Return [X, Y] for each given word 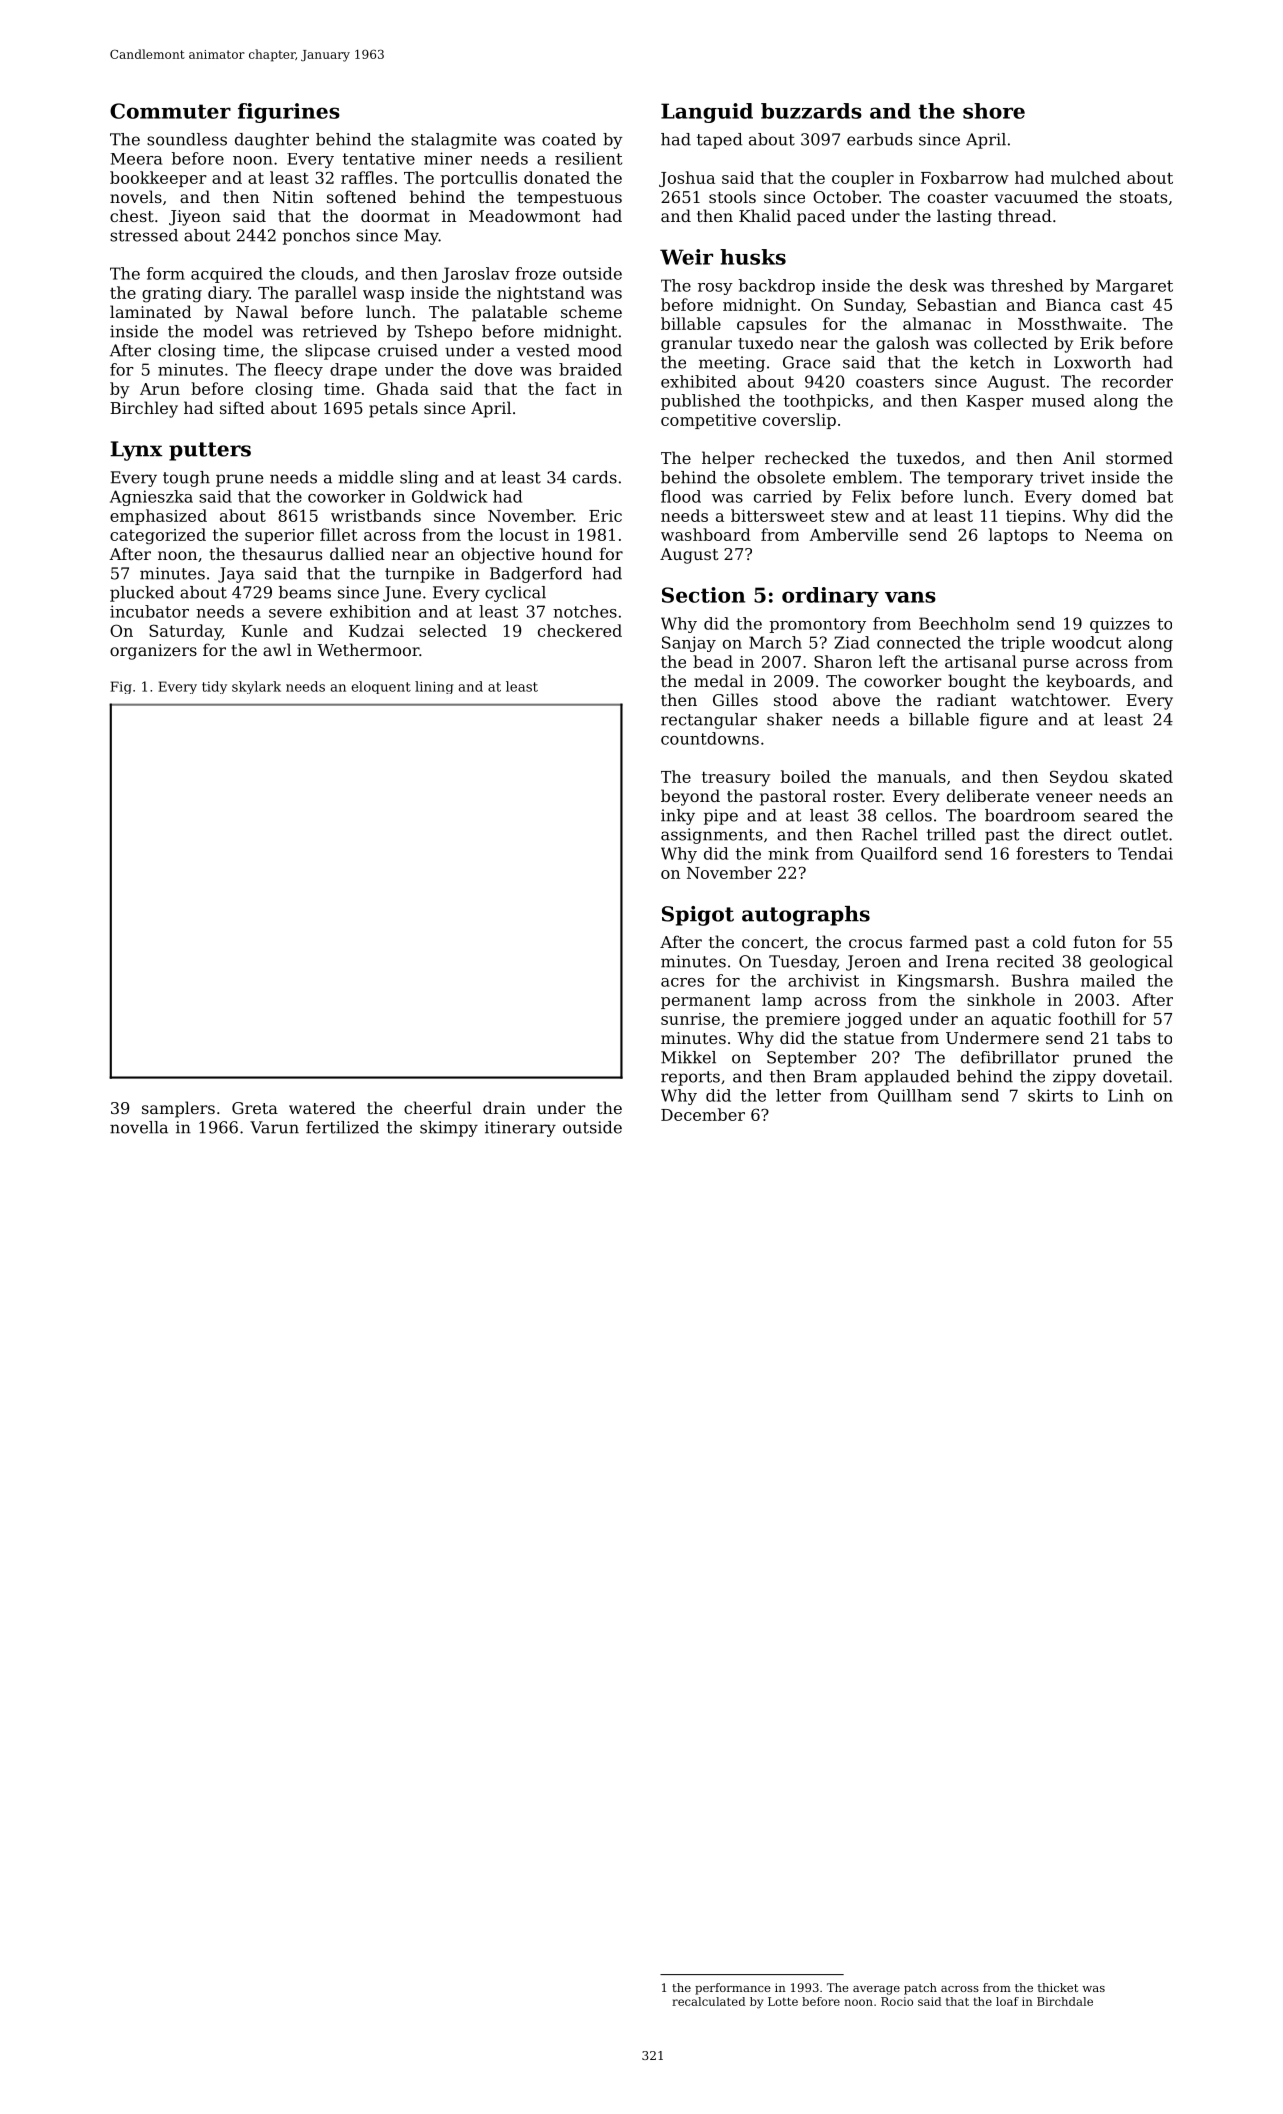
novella [139, 1127]
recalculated [708, 2001]
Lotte [783, 2001]
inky [678, 817]
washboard [706, 534]
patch [920, 1989]
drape [353, 371]
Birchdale [1065, 2001]
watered [322, 1107]
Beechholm [964, 623]
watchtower [1059, 699]
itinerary [520, 1129]
